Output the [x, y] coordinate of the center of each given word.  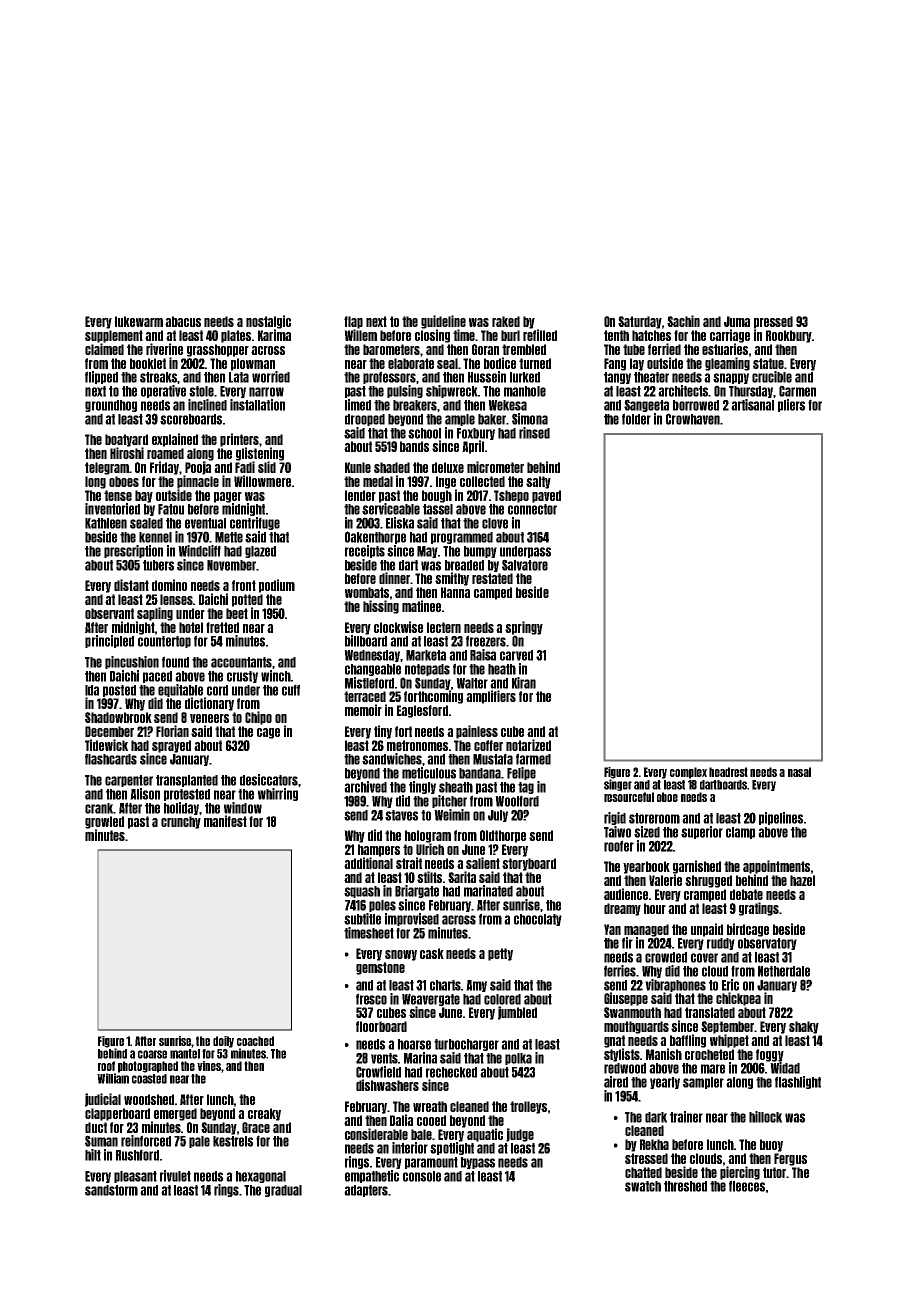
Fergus [790, 1159]
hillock [765, 1117]
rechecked [451, 1072]
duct [96, 1127]
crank [99, 808]
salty [538, 482]
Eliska [400, 523]
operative [163, 391]
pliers [791, 405]
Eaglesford [422, 711]
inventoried [112, 509]
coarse [152, 1054]
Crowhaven [693, 419]
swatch [643, 1186]
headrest [728, 772]
